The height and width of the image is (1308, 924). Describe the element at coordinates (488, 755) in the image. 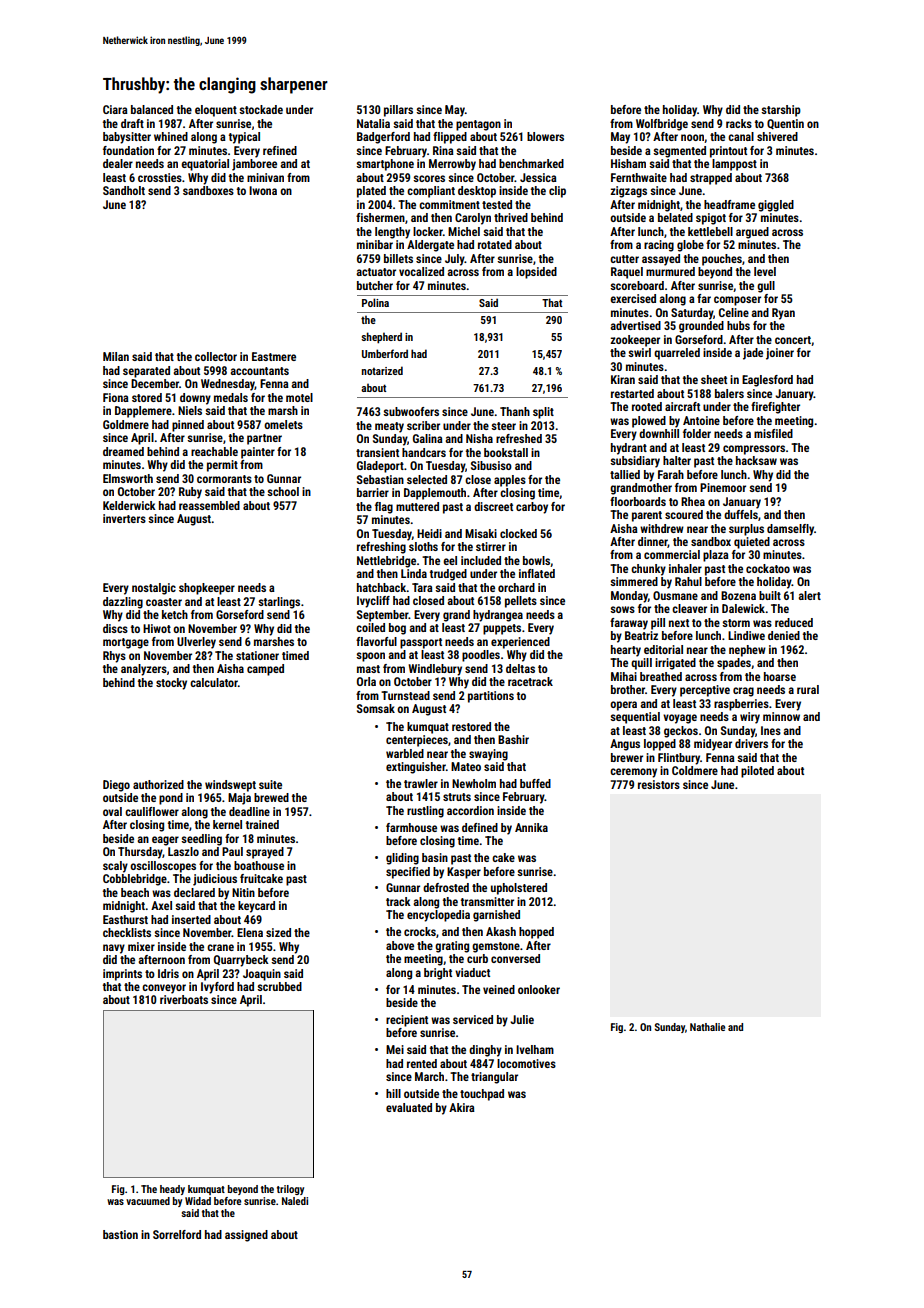

I see `swaying` at that location.
